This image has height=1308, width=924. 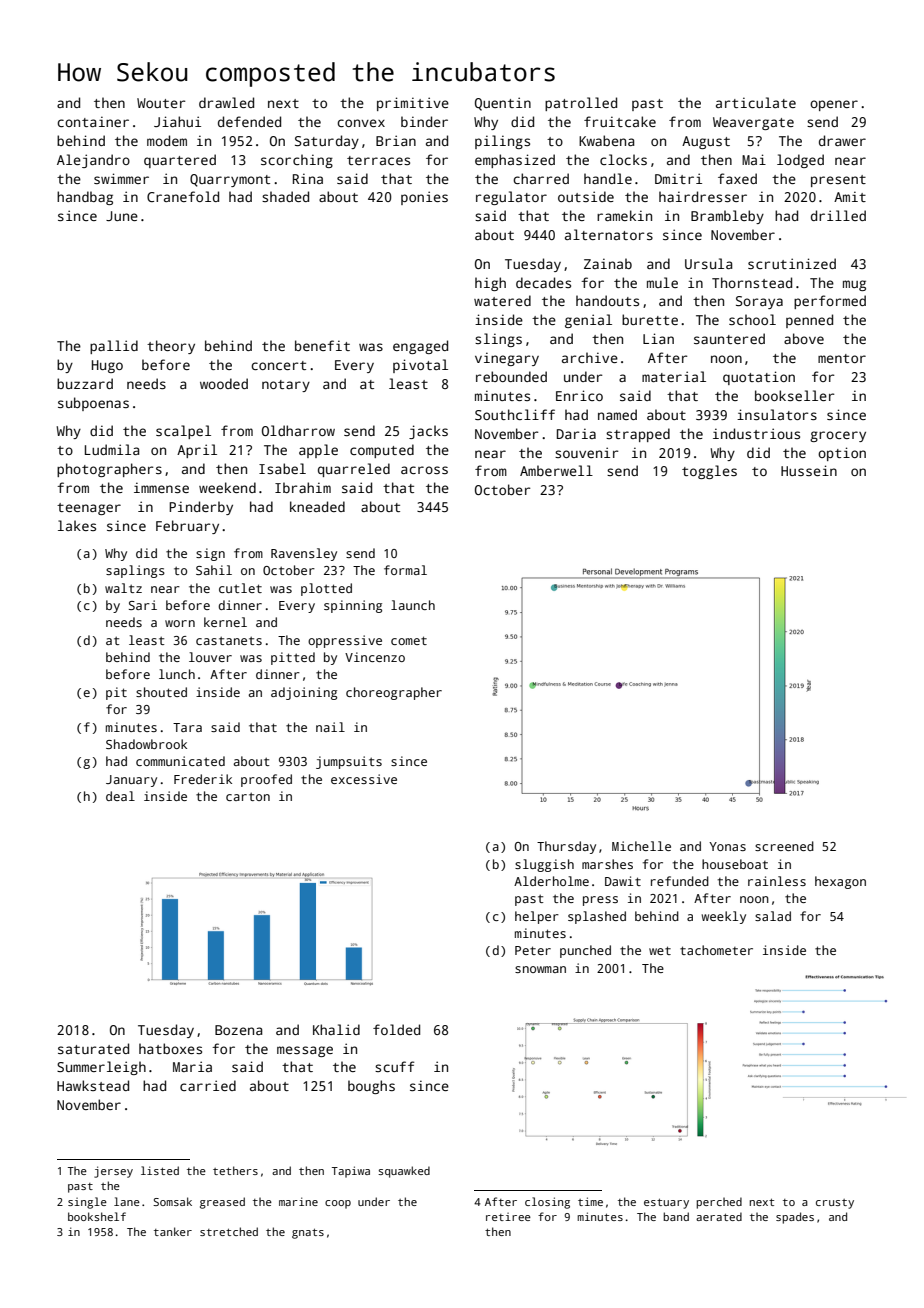 What do you see at coordinates (804, 338) in the image?
I see `above` at bounding box center [804, 338].
